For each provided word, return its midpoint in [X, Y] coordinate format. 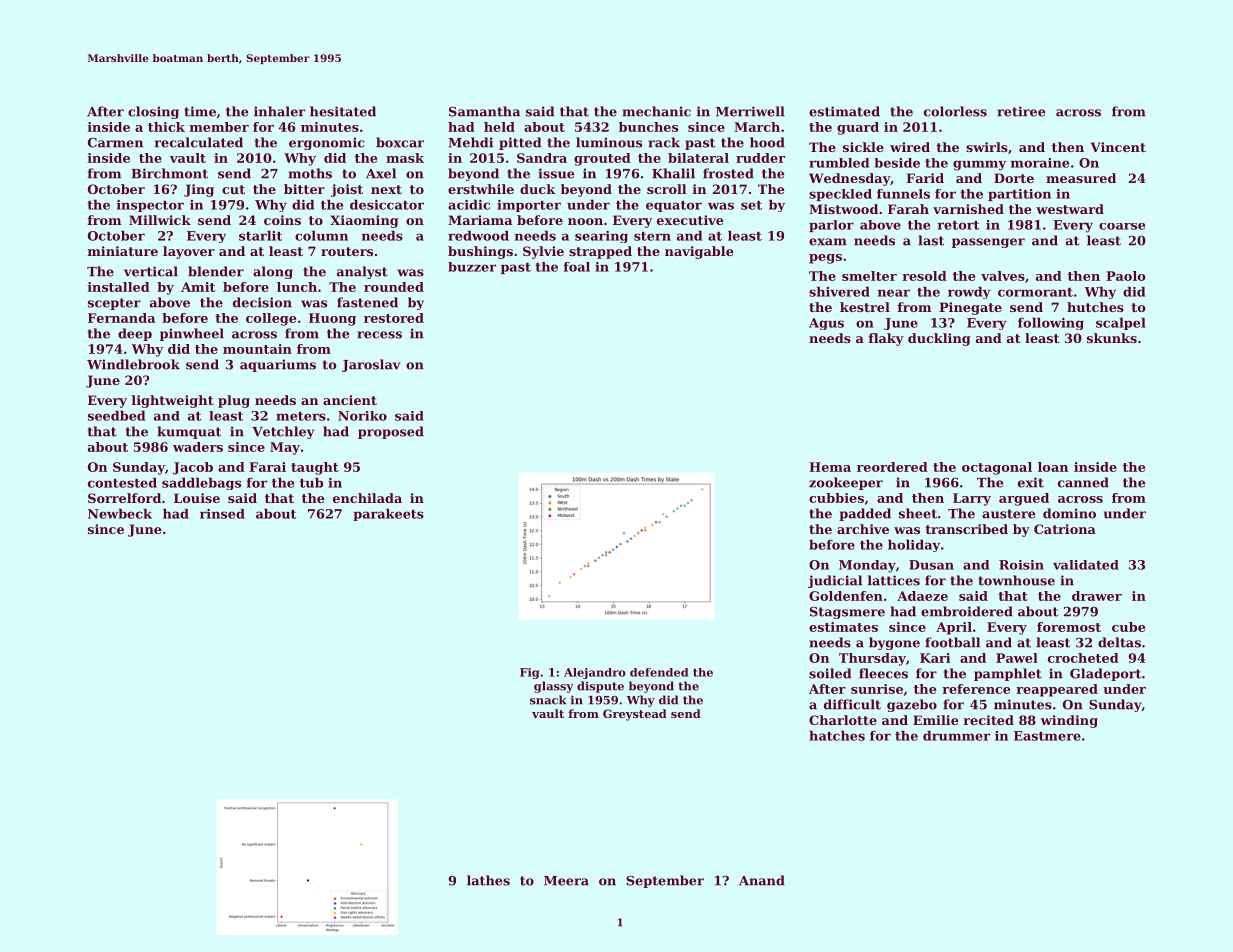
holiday [914, 545]
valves [1003, 276]
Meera [566, 881]
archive [863, 529]
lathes [488, 880]
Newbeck [120, 513]
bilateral [698, 158]
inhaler [279, 111]
